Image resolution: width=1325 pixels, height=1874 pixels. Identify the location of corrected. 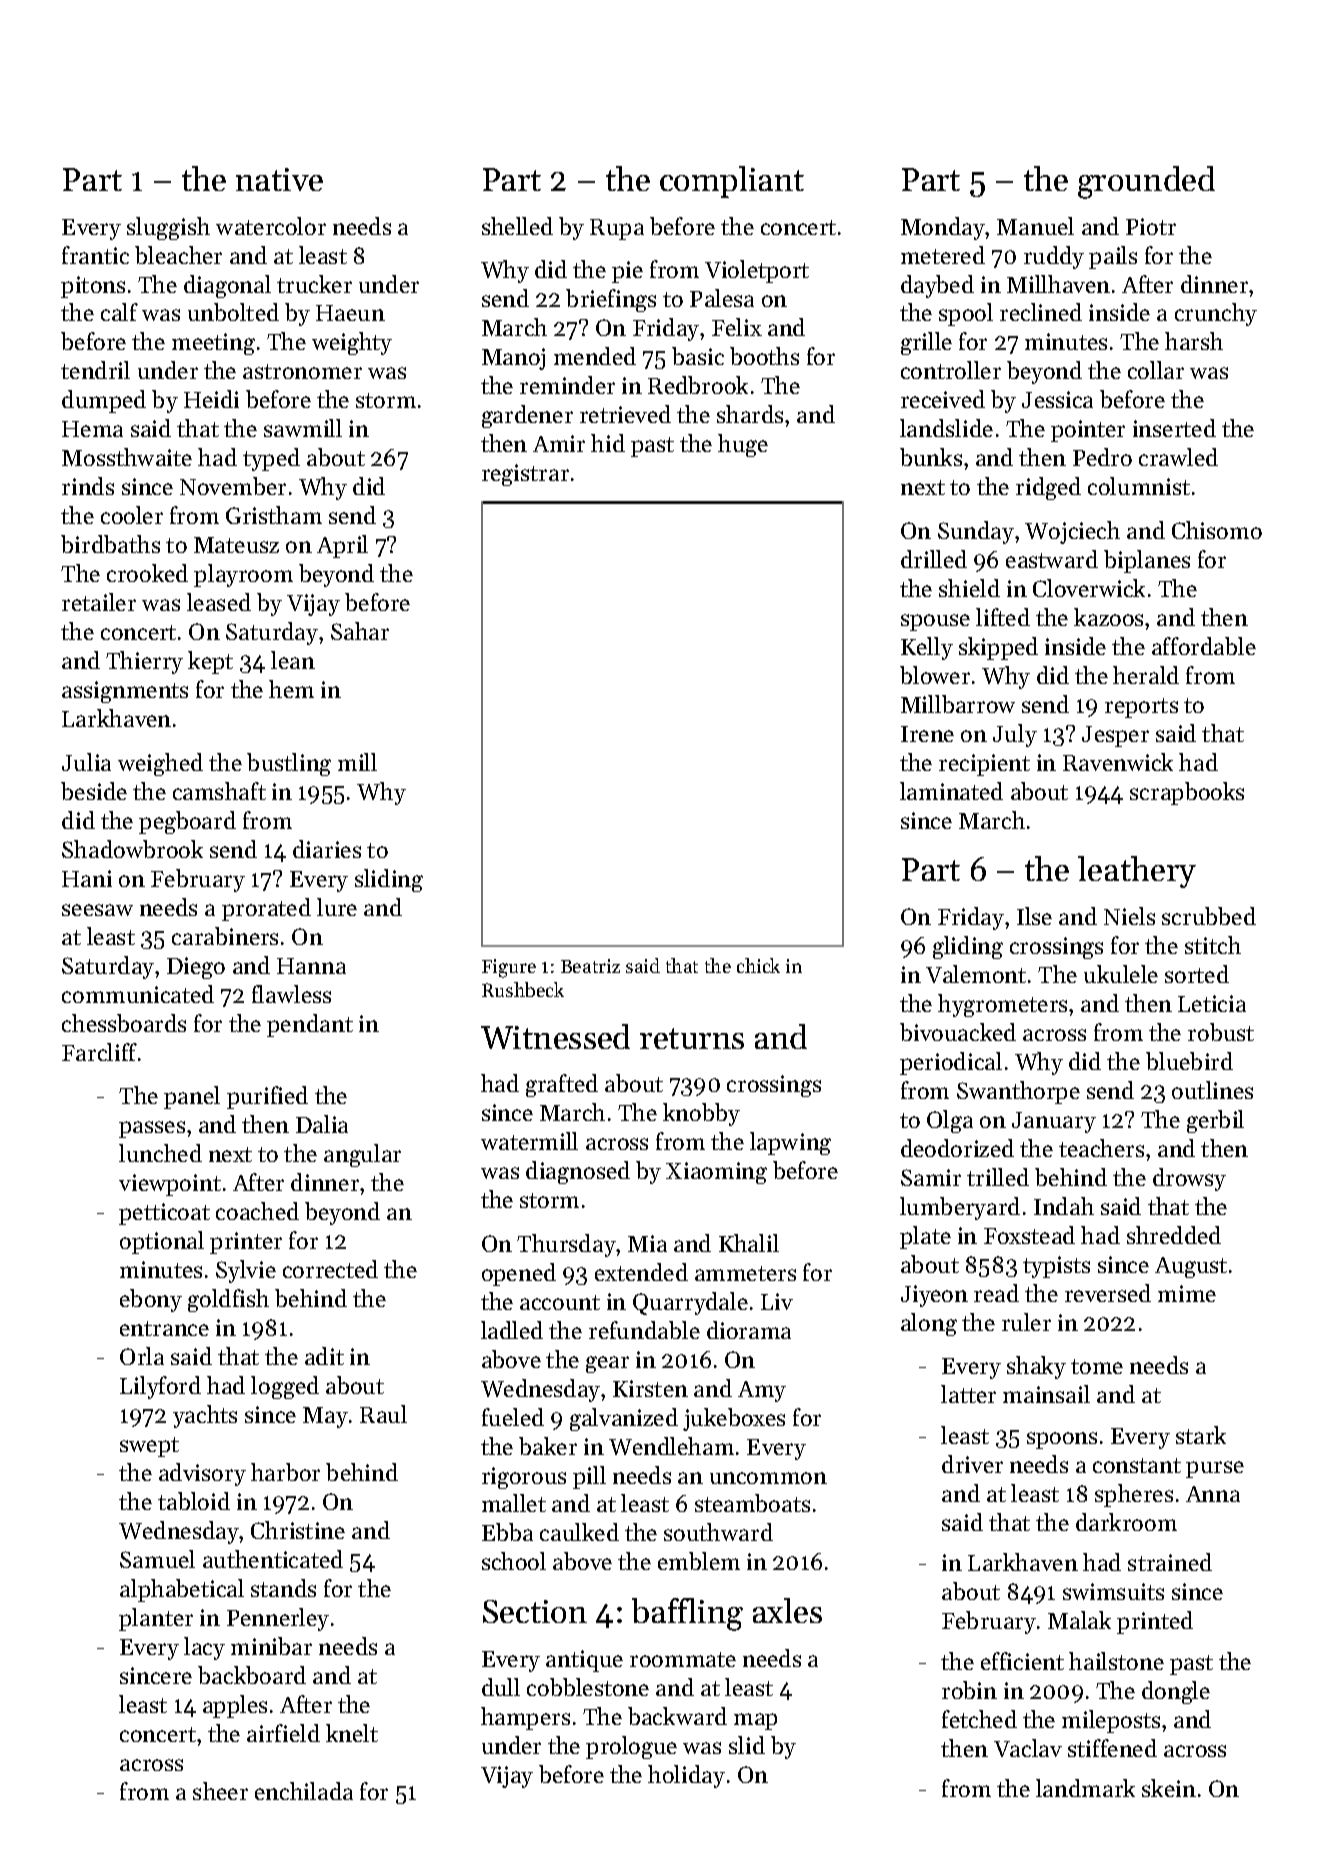
(330, 1269).
